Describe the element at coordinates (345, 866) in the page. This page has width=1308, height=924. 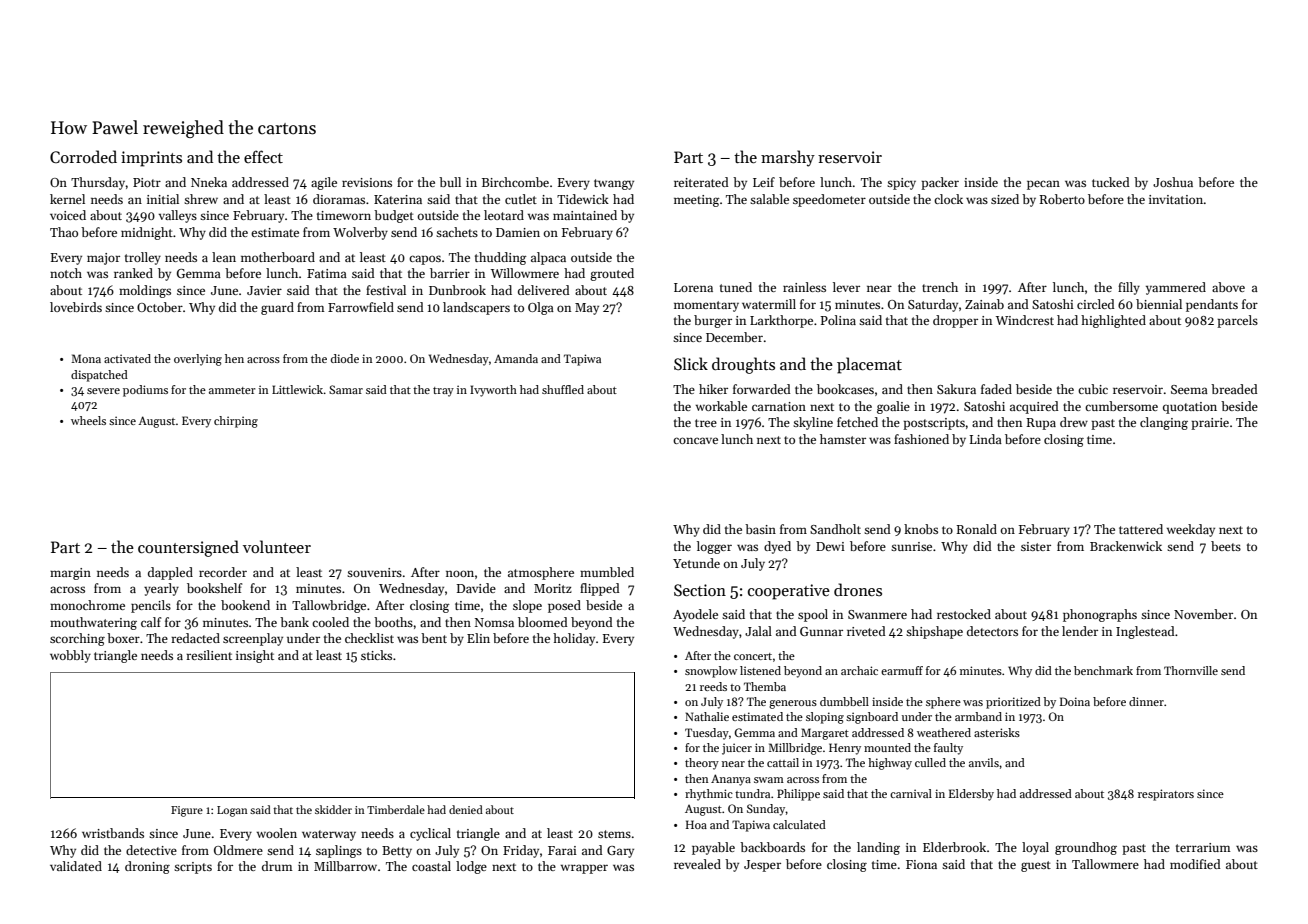
I see `Millbarrow` at that location.
